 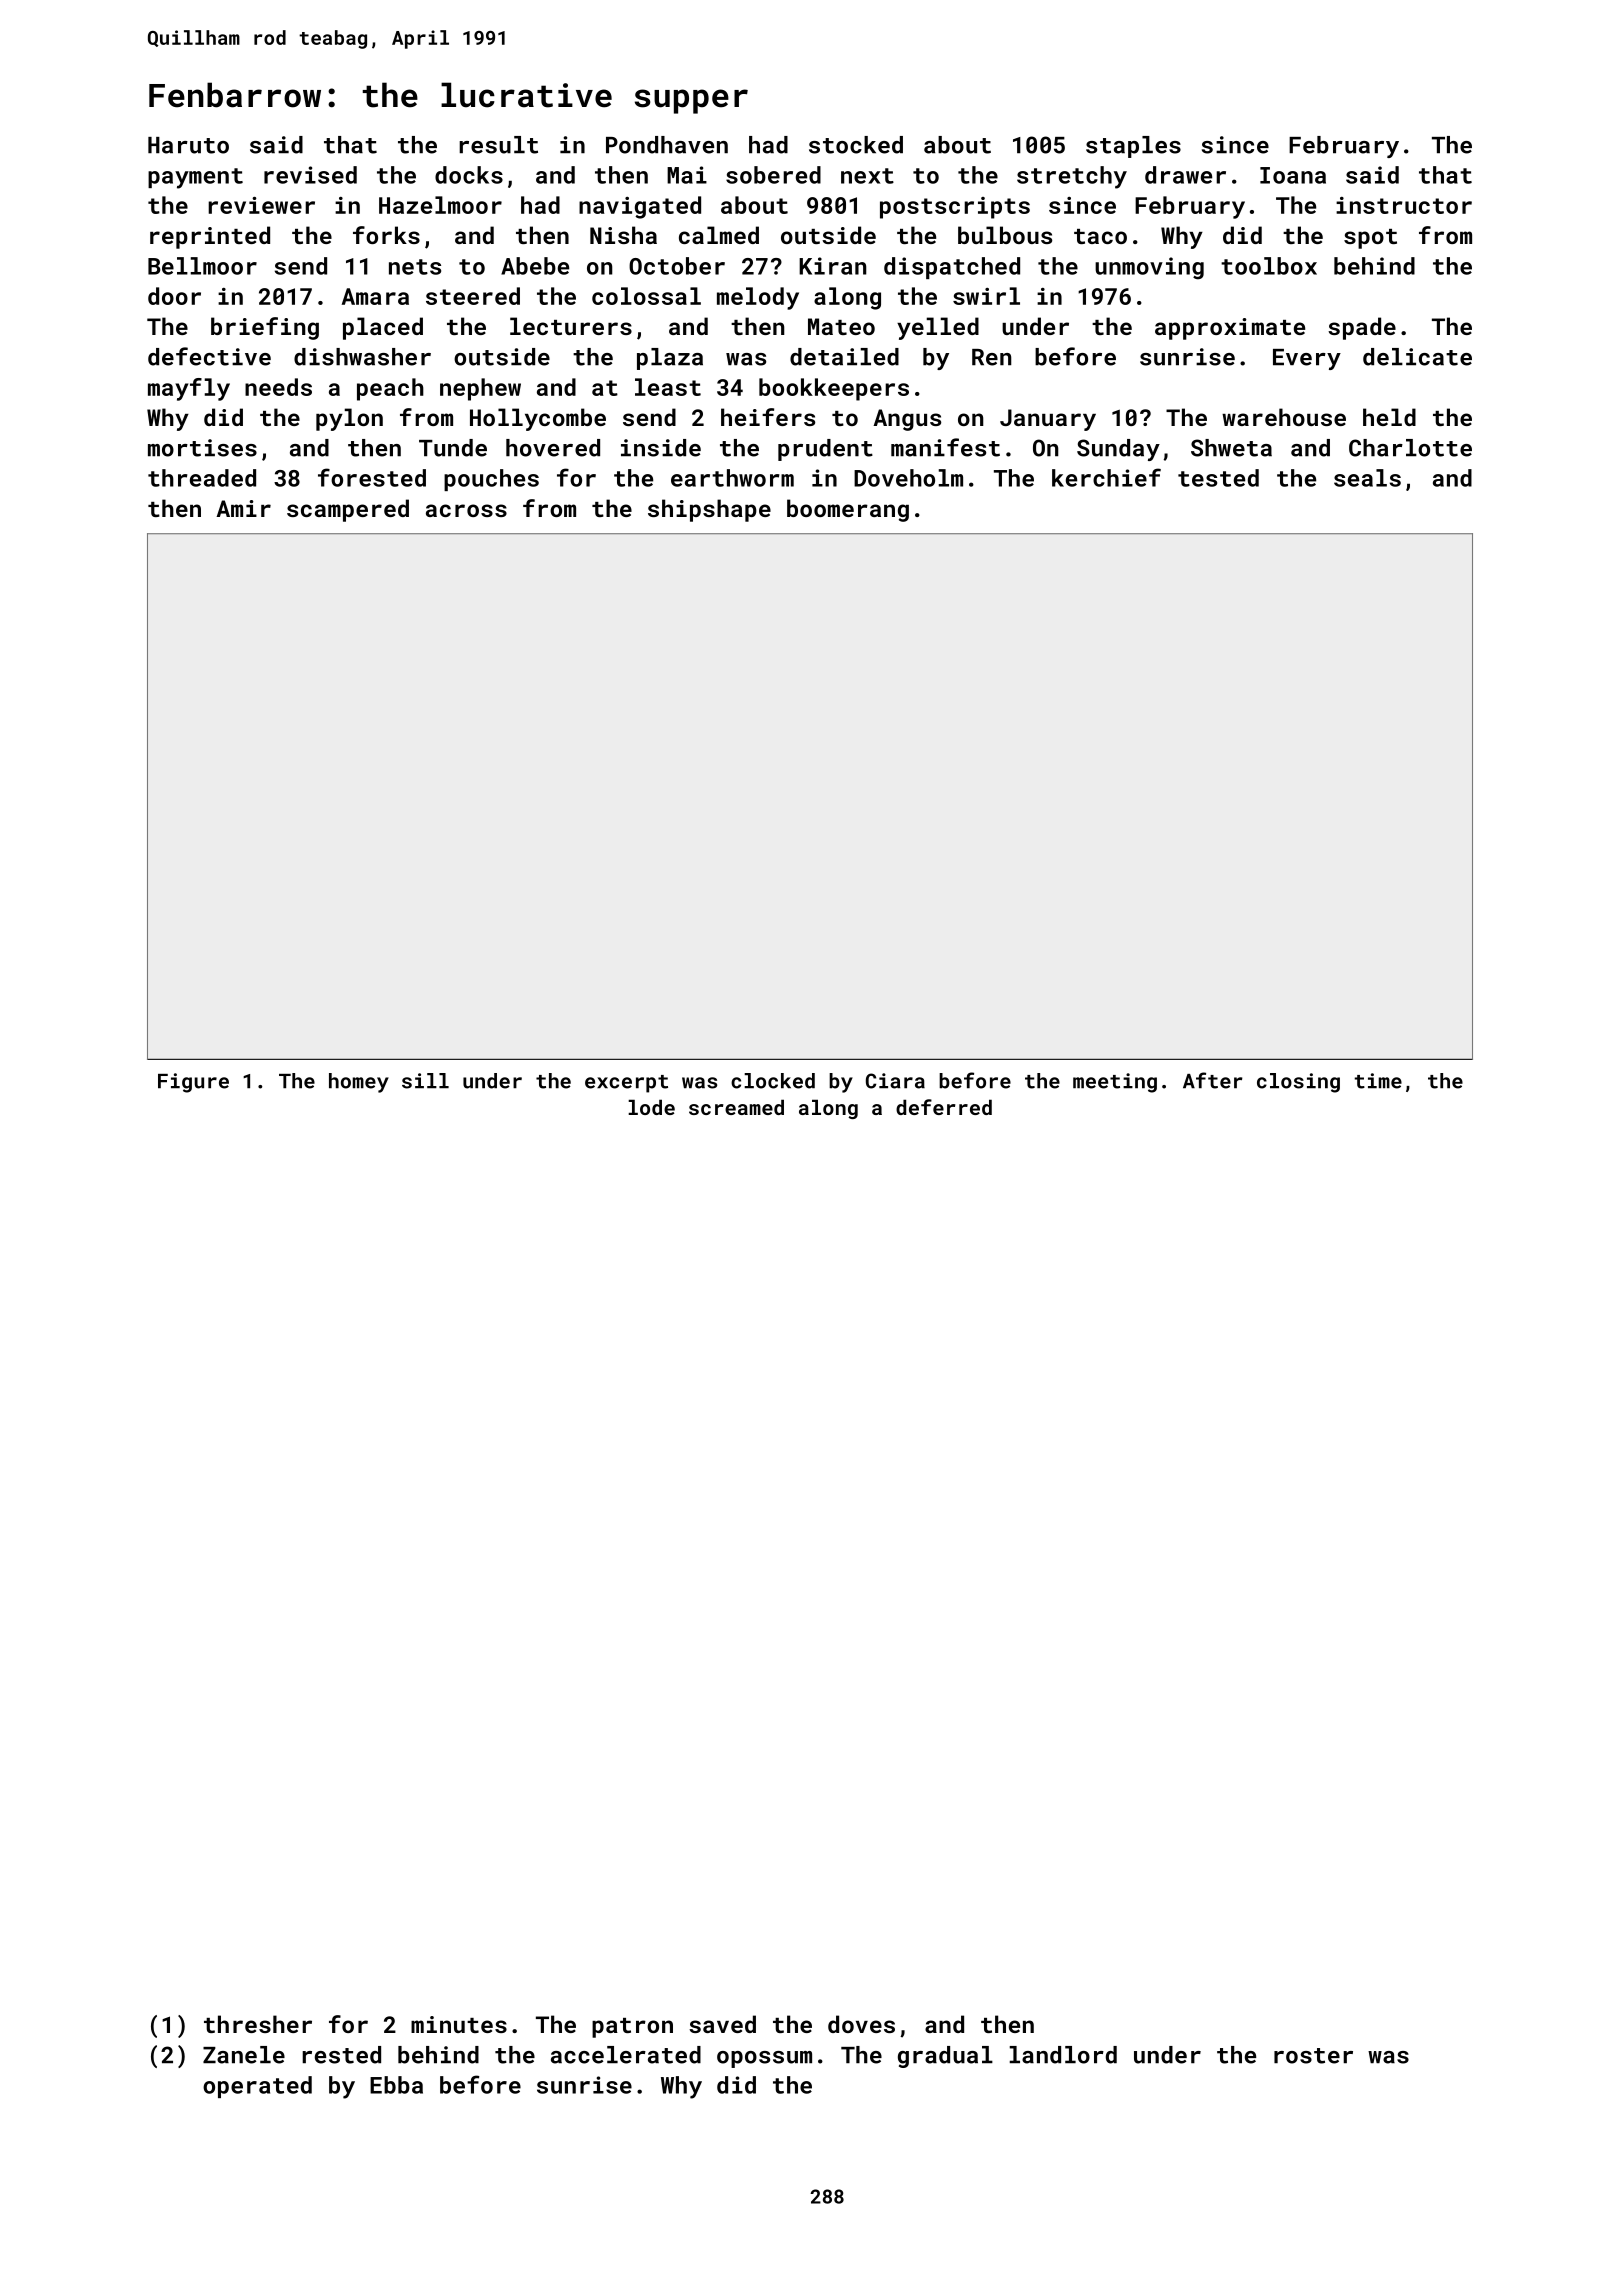 I want to click on saved, so click(x=722, y=2024).
